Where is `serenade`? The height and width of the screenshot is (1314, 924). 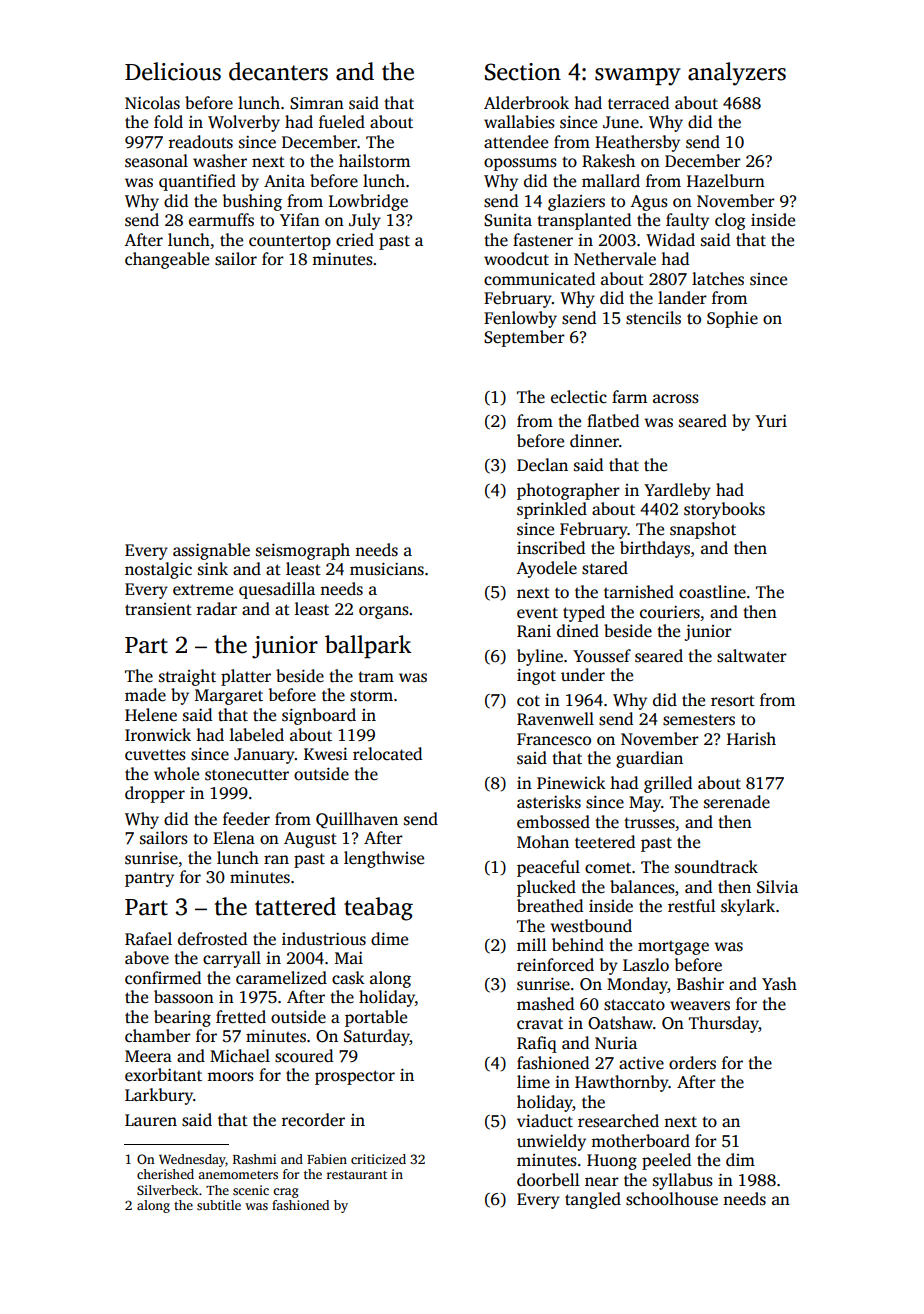
serenade is located at coordinates (737, 802).
